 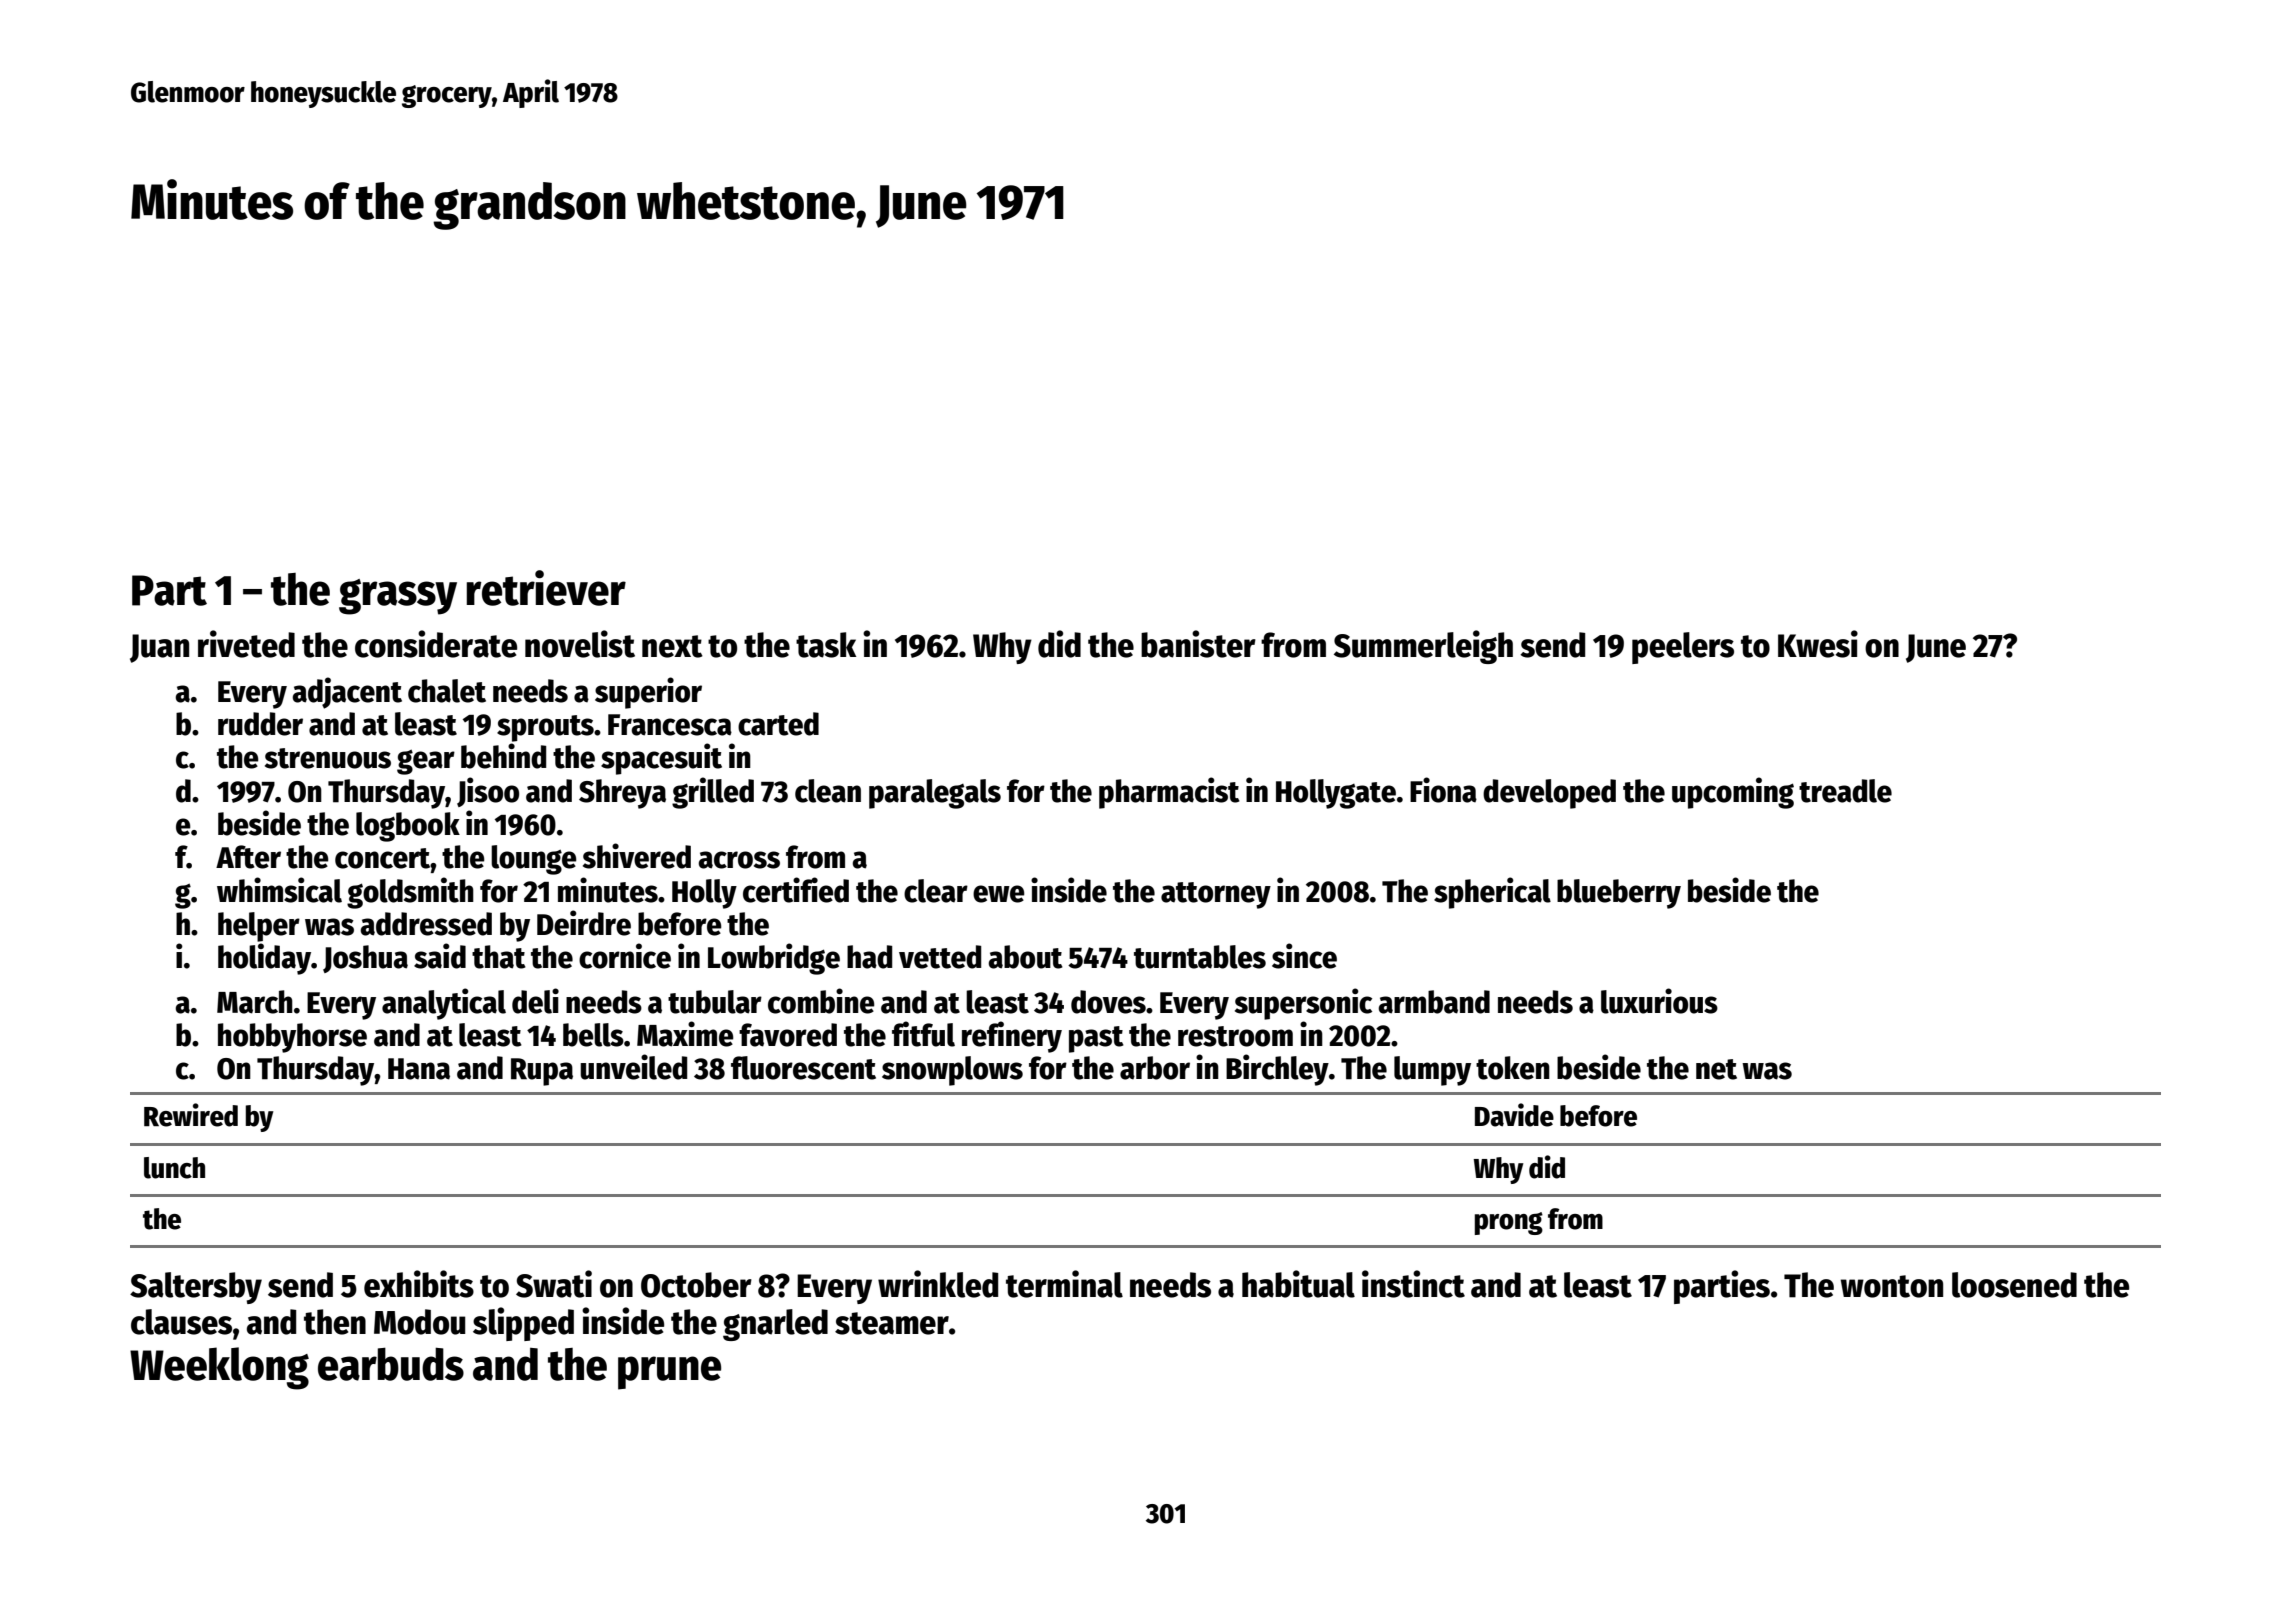 I want to click on wonton, so click(x=1892, y=1286).
